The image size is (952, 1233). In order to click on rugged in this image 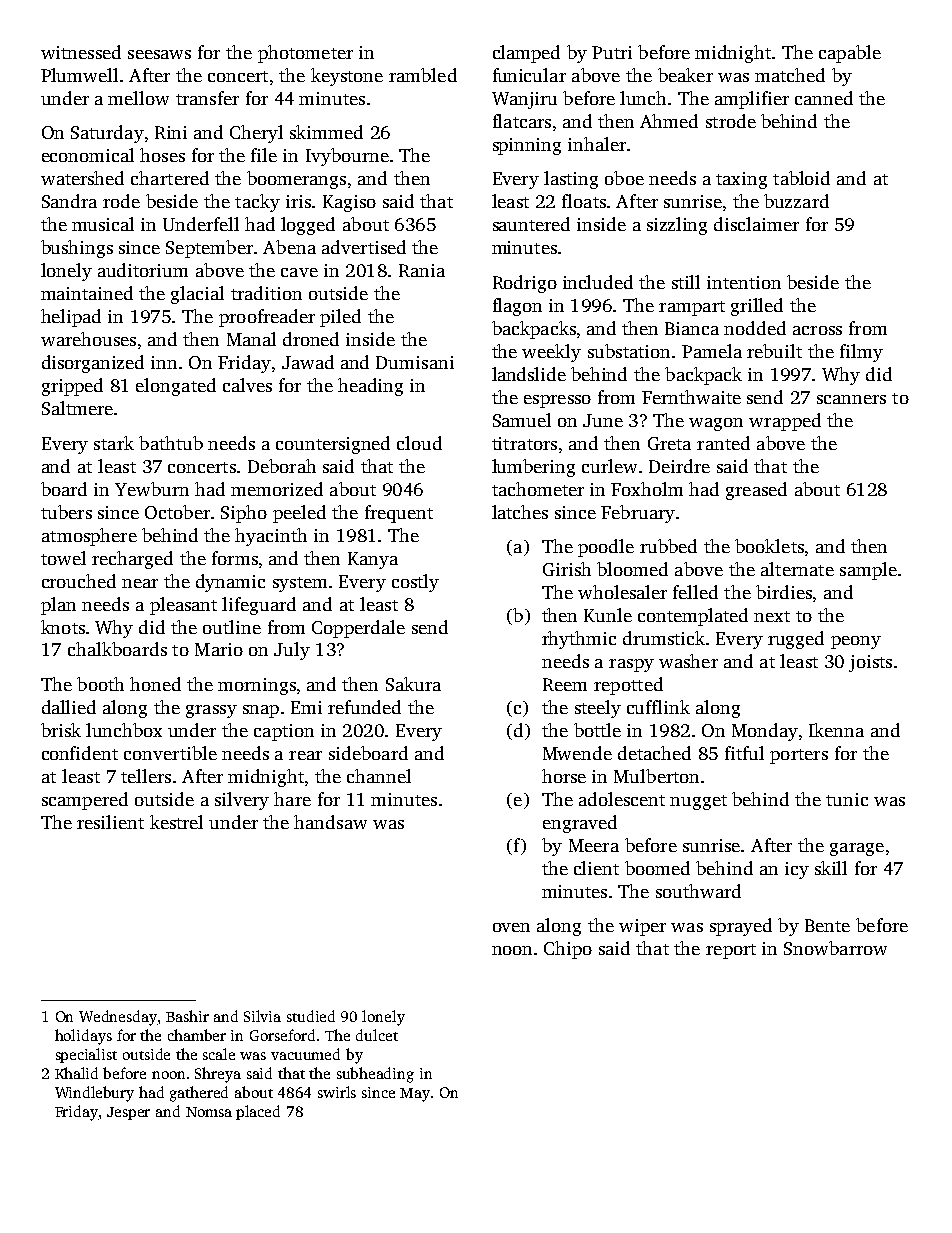, I will do `click(796, 640)`.
